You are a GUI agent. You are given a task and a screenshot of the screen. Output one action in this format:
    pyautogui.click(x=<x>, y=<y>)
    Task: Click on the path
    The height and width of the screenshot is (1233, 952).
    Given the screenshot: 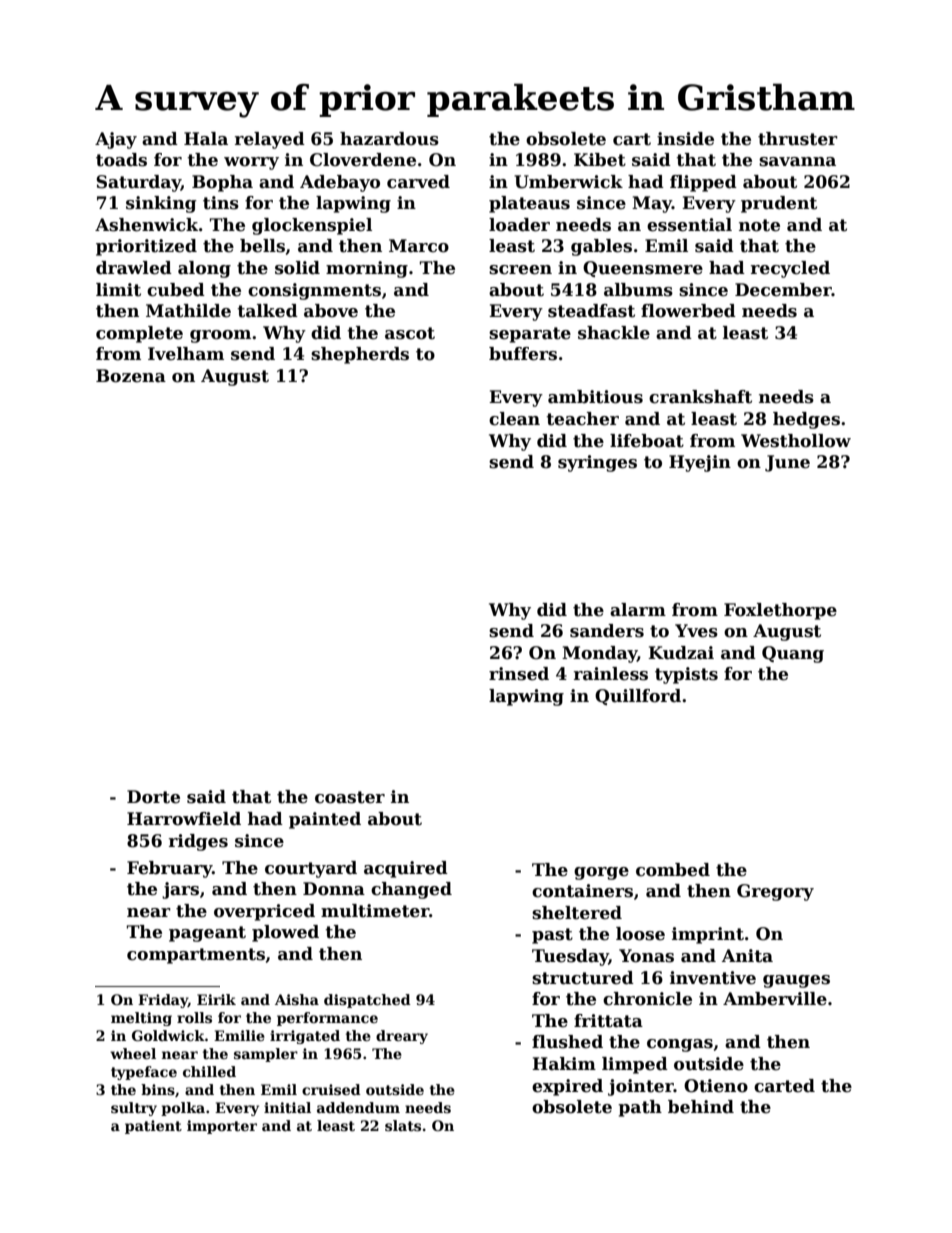 What is the action you would take?
    pyautogui.click(x=640, y=1108)
